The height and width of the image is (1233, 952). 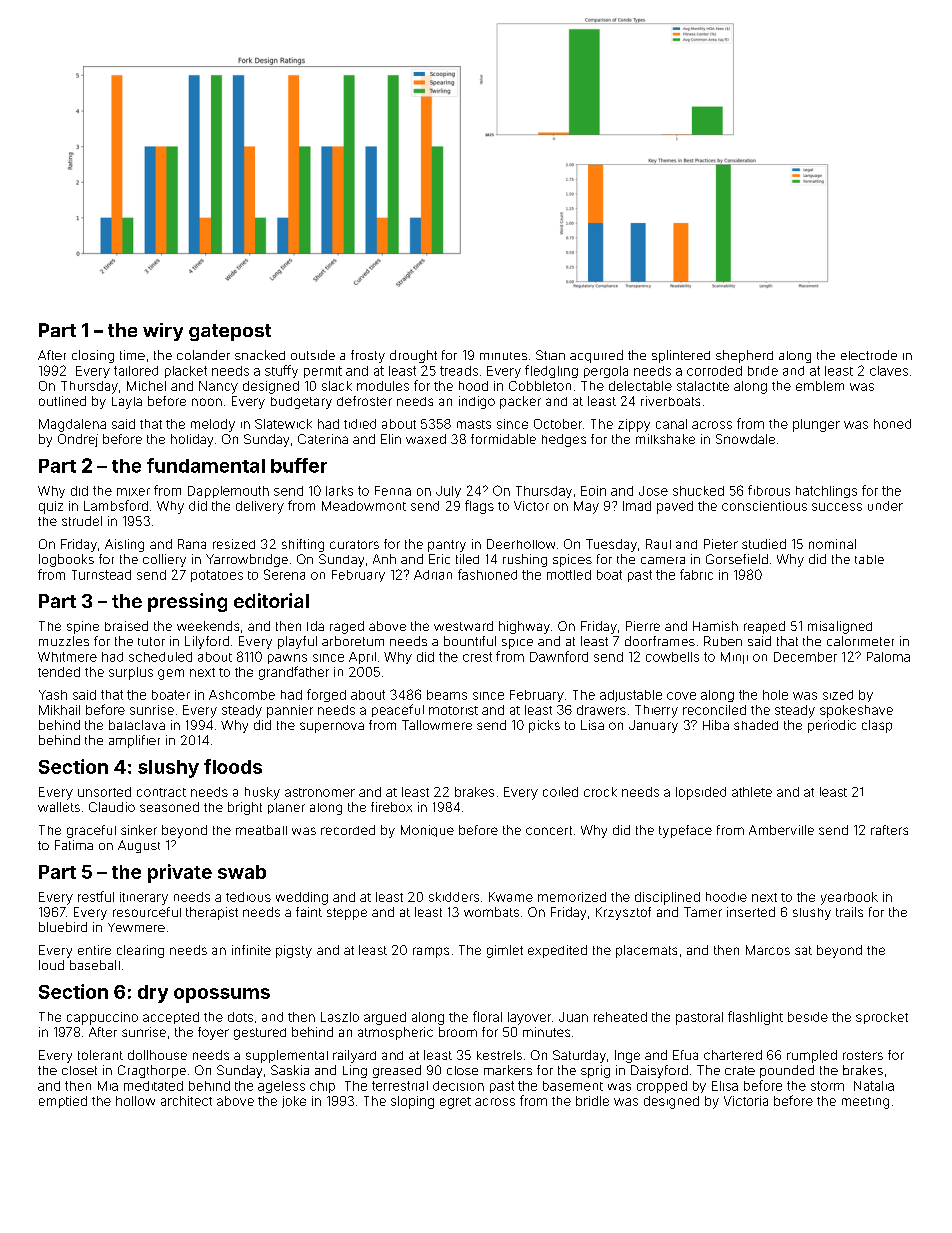 What do you see at coordinates (437, 725) in the image?
I see `Tallowmere` at bounding box center [437, 725].
